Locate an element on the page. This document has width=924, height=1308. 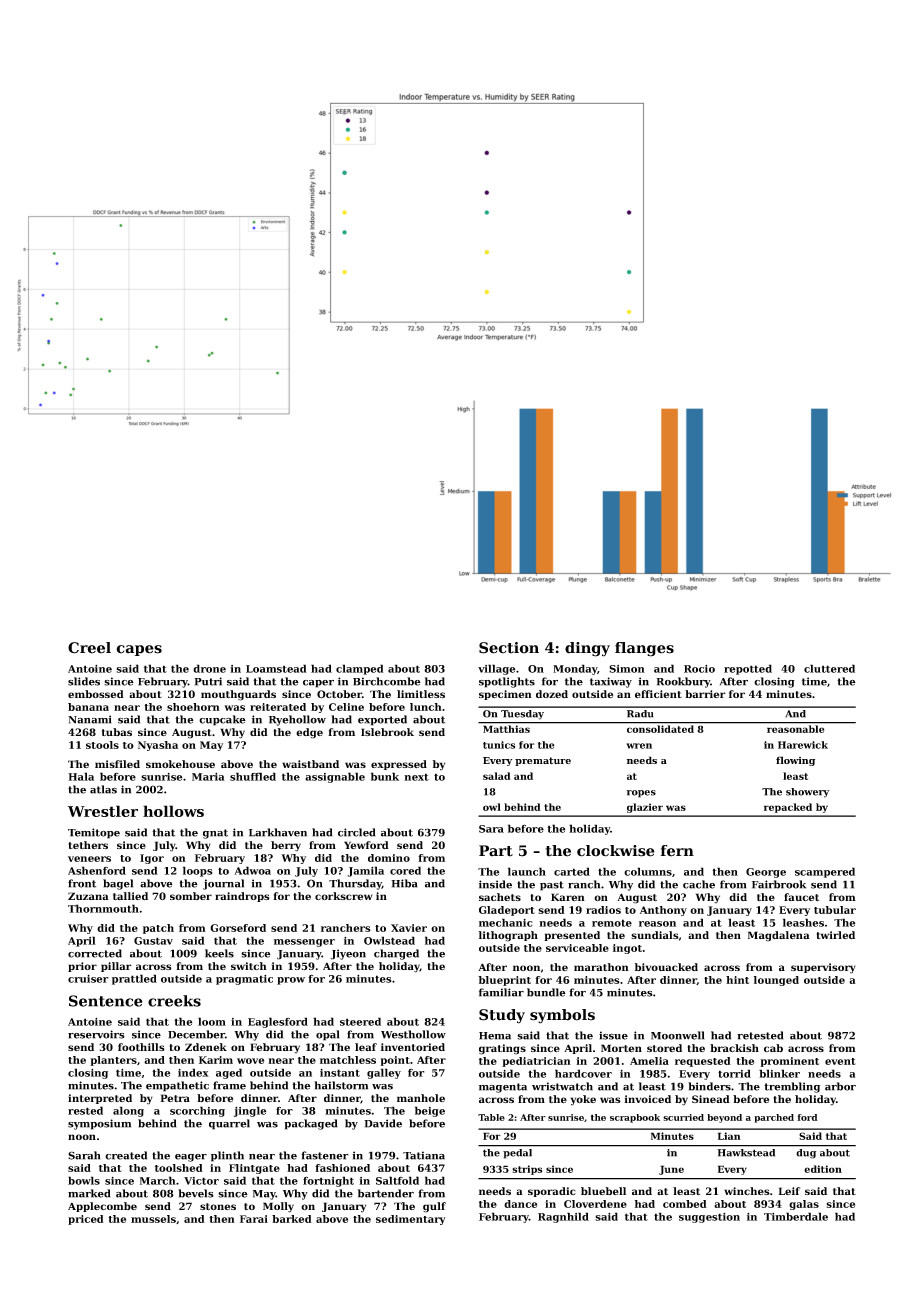
Anthony is located at coordinates (663, 911).
